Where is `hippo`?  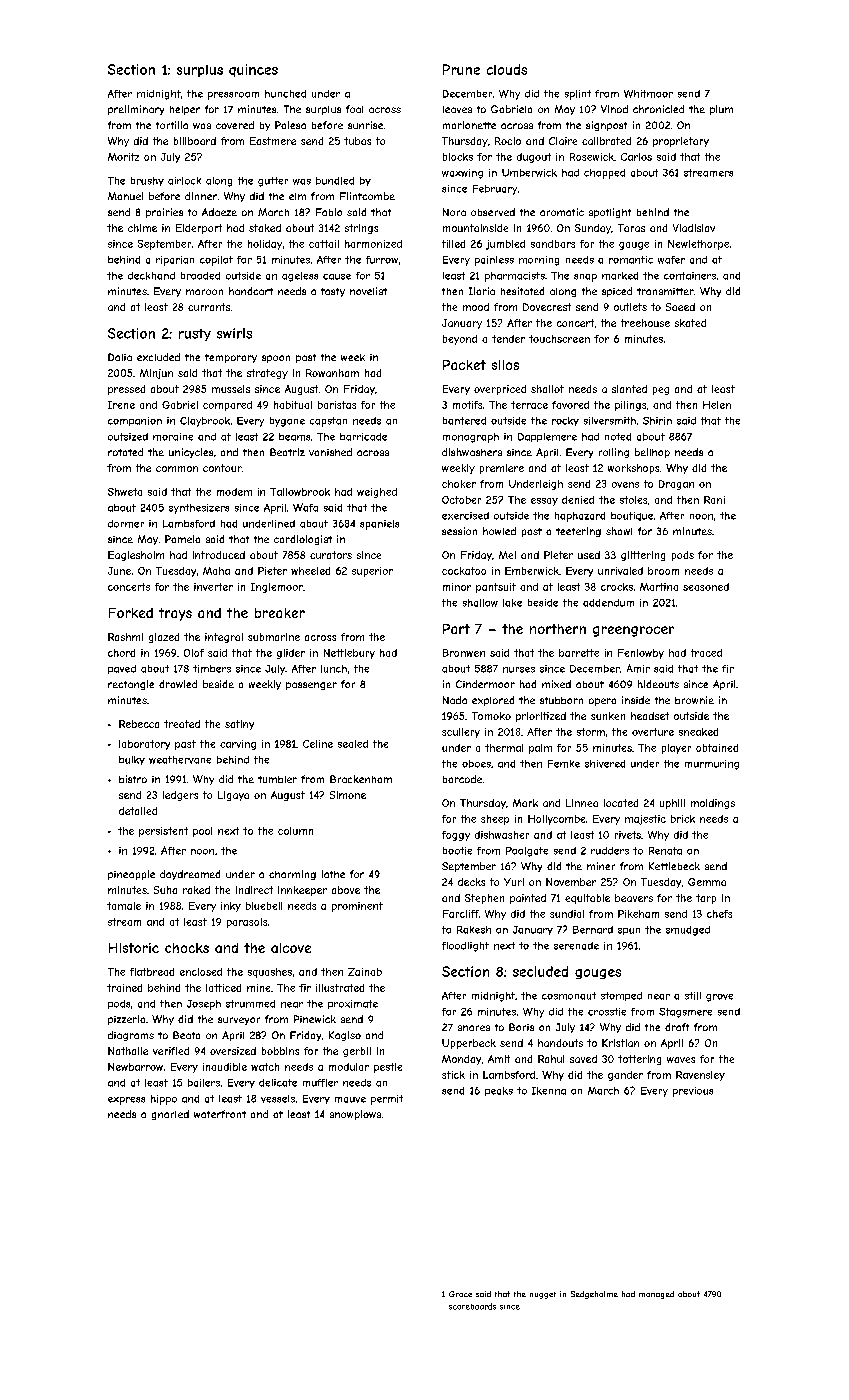
hippo is located at coordinates (164, 1100).
